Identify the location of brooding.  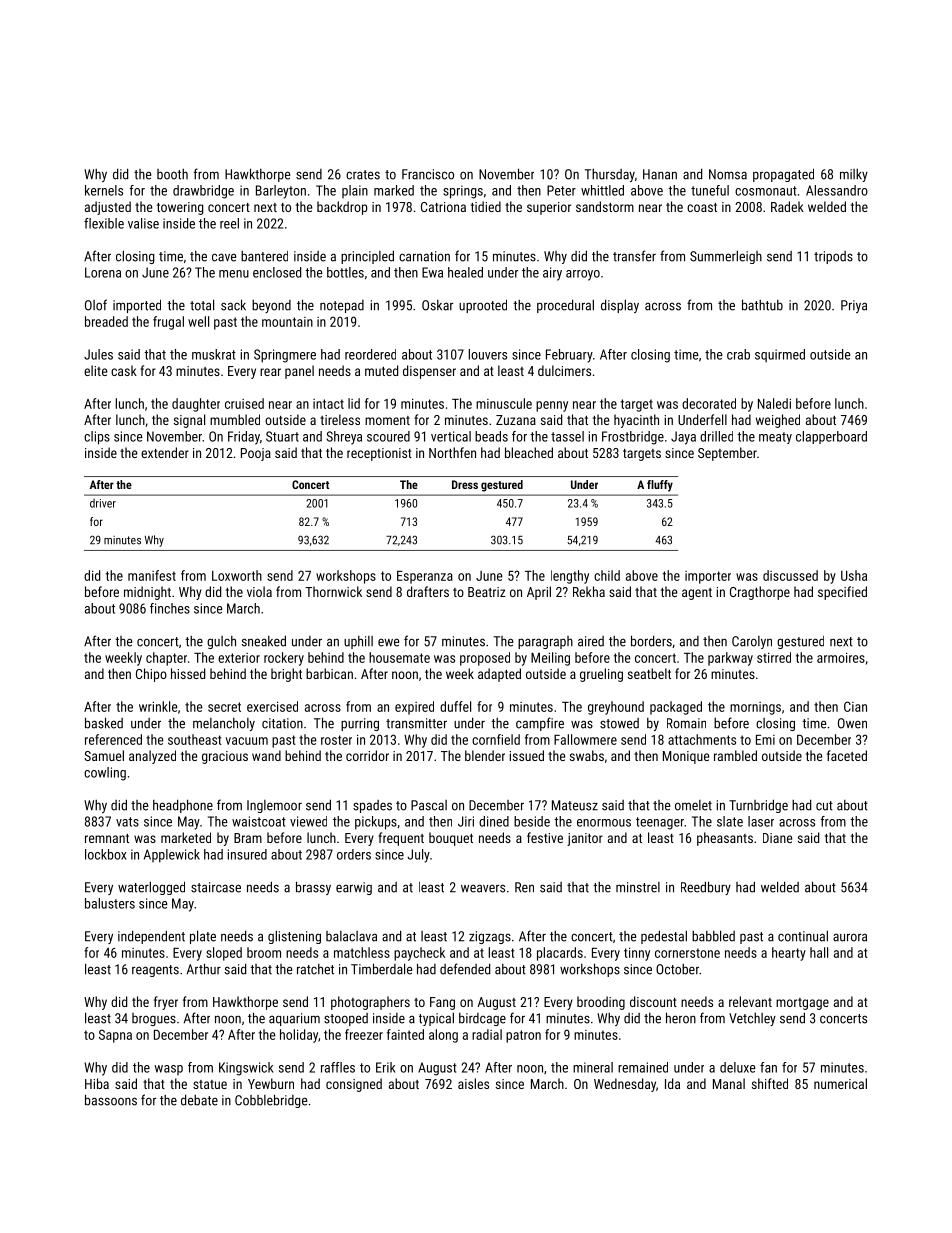
(601, 1003).
